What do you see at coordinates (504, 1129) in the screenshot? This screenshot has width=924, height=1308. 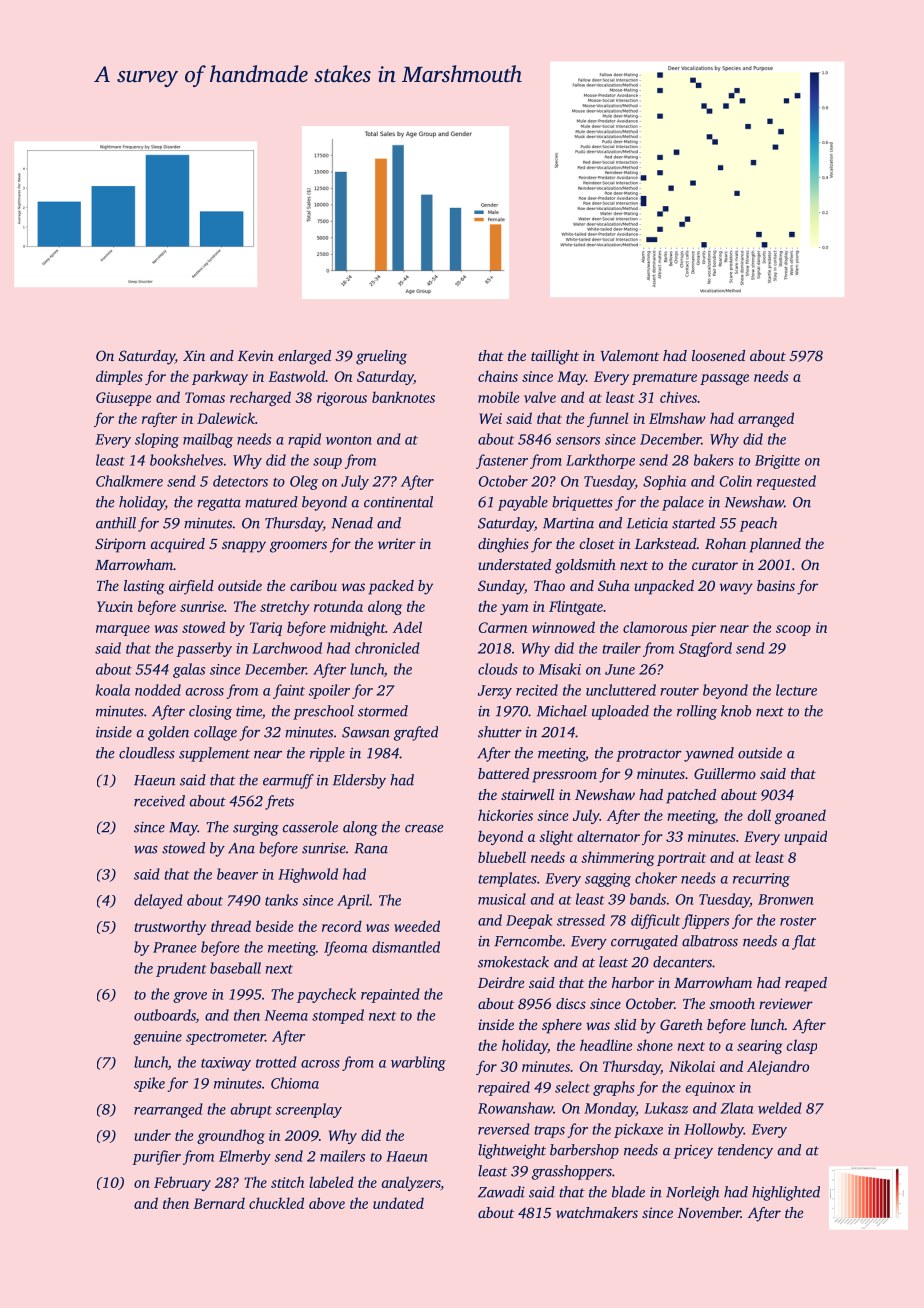 I see `reversed` at bounding box center [504, 1129].
